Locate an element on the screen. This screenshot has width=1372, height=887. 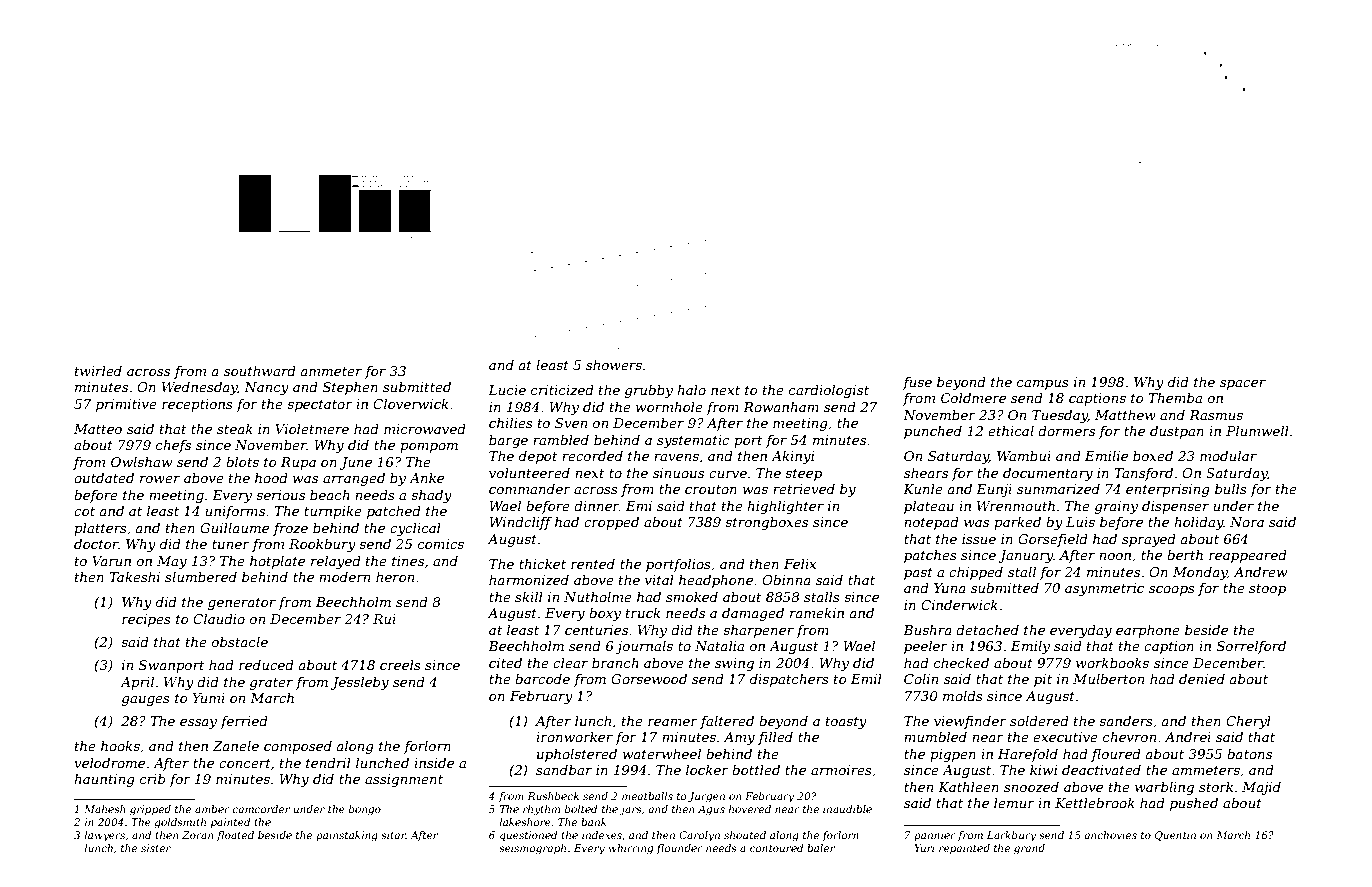
campus is located at coordinates (1043, 385).
